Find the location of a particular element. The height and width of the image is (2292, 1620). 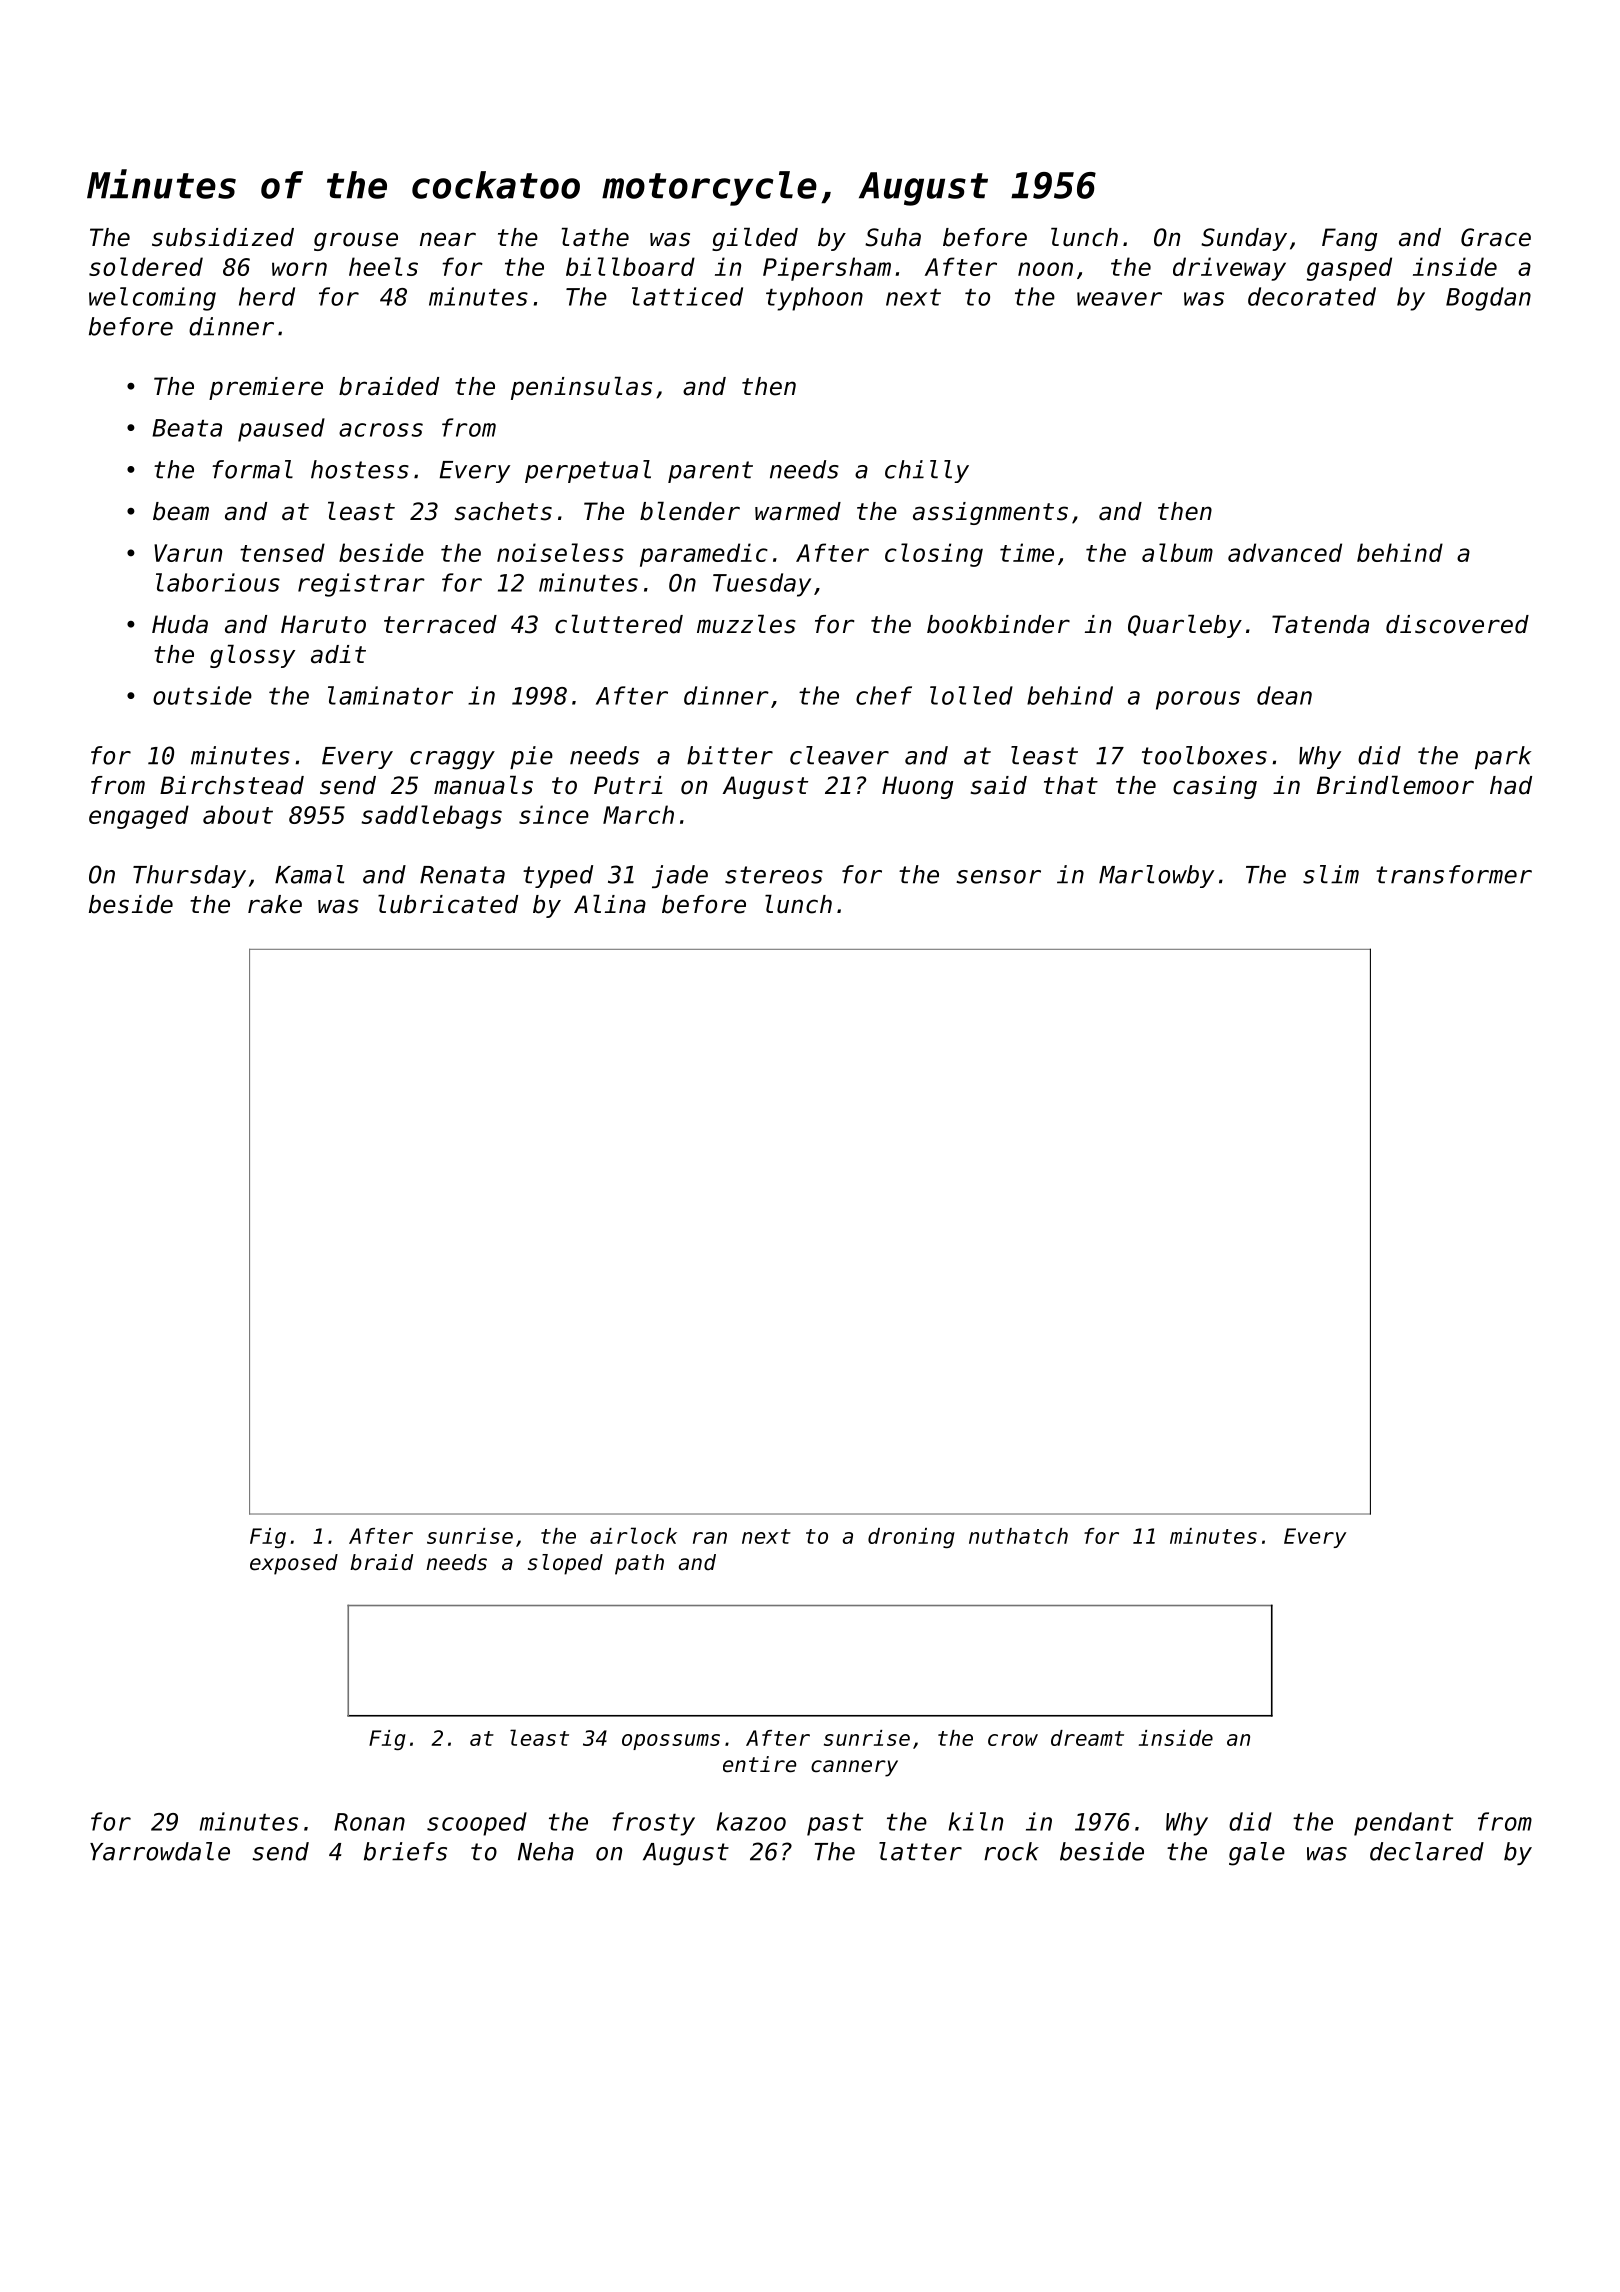

airlock is located at coordinates (633, 1535).
